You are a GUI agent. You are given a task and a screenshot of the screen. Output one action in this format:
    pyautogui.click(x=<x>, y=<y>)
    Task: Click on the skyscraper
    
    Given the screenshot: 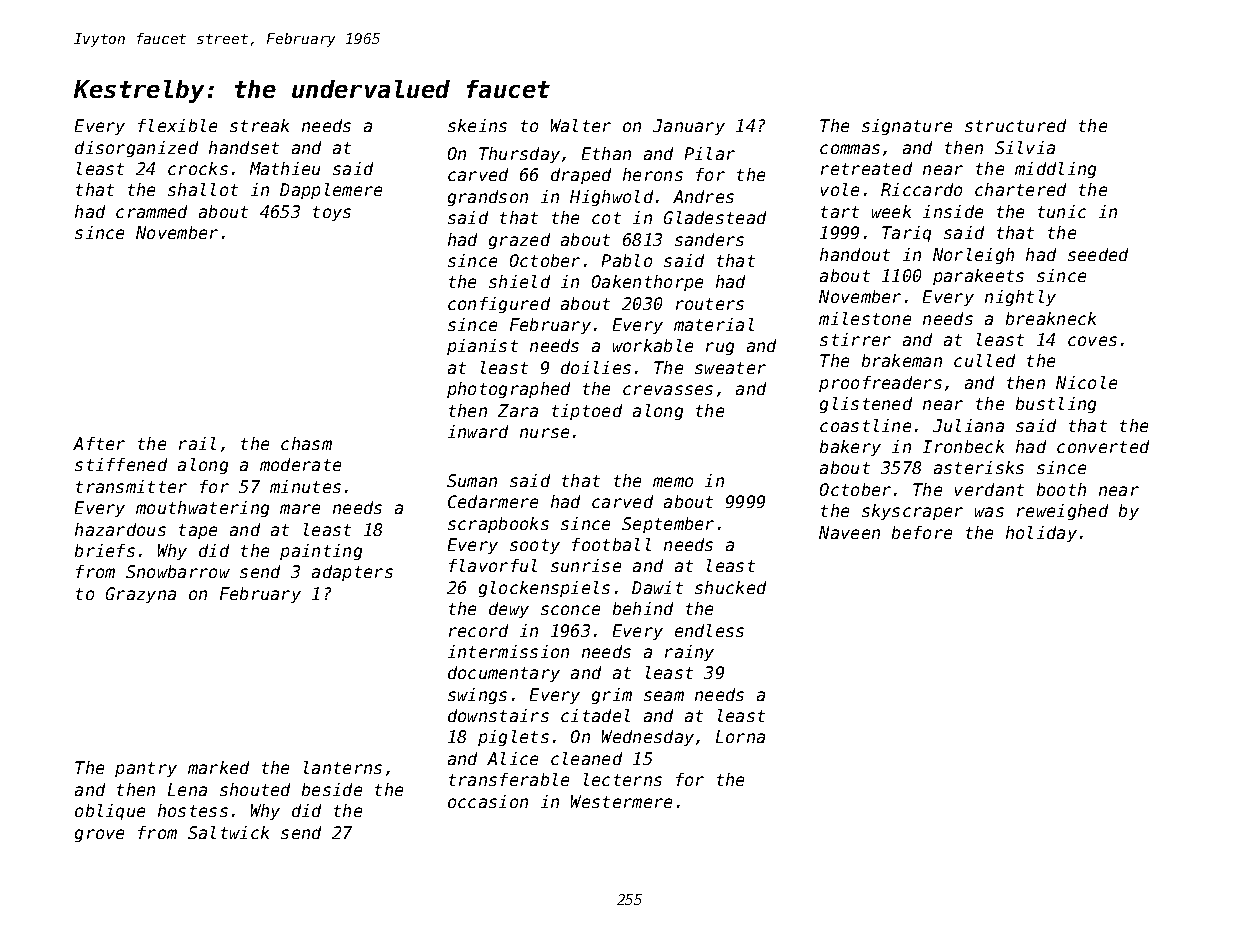 What is the action you would take?
    pyautogui.click(x=912, y=512)
